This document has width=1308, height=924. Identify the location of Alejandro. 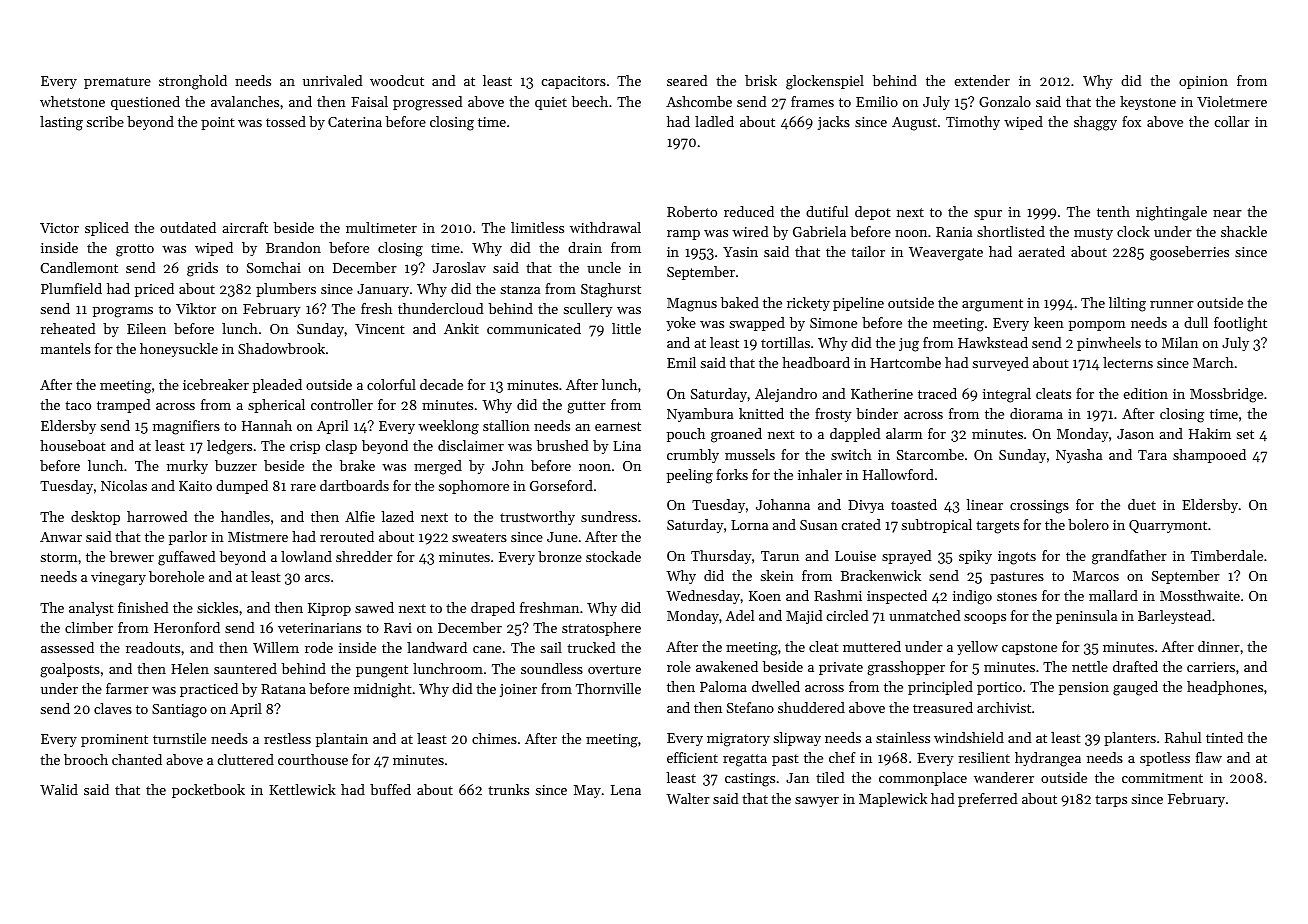
(786, 395).
